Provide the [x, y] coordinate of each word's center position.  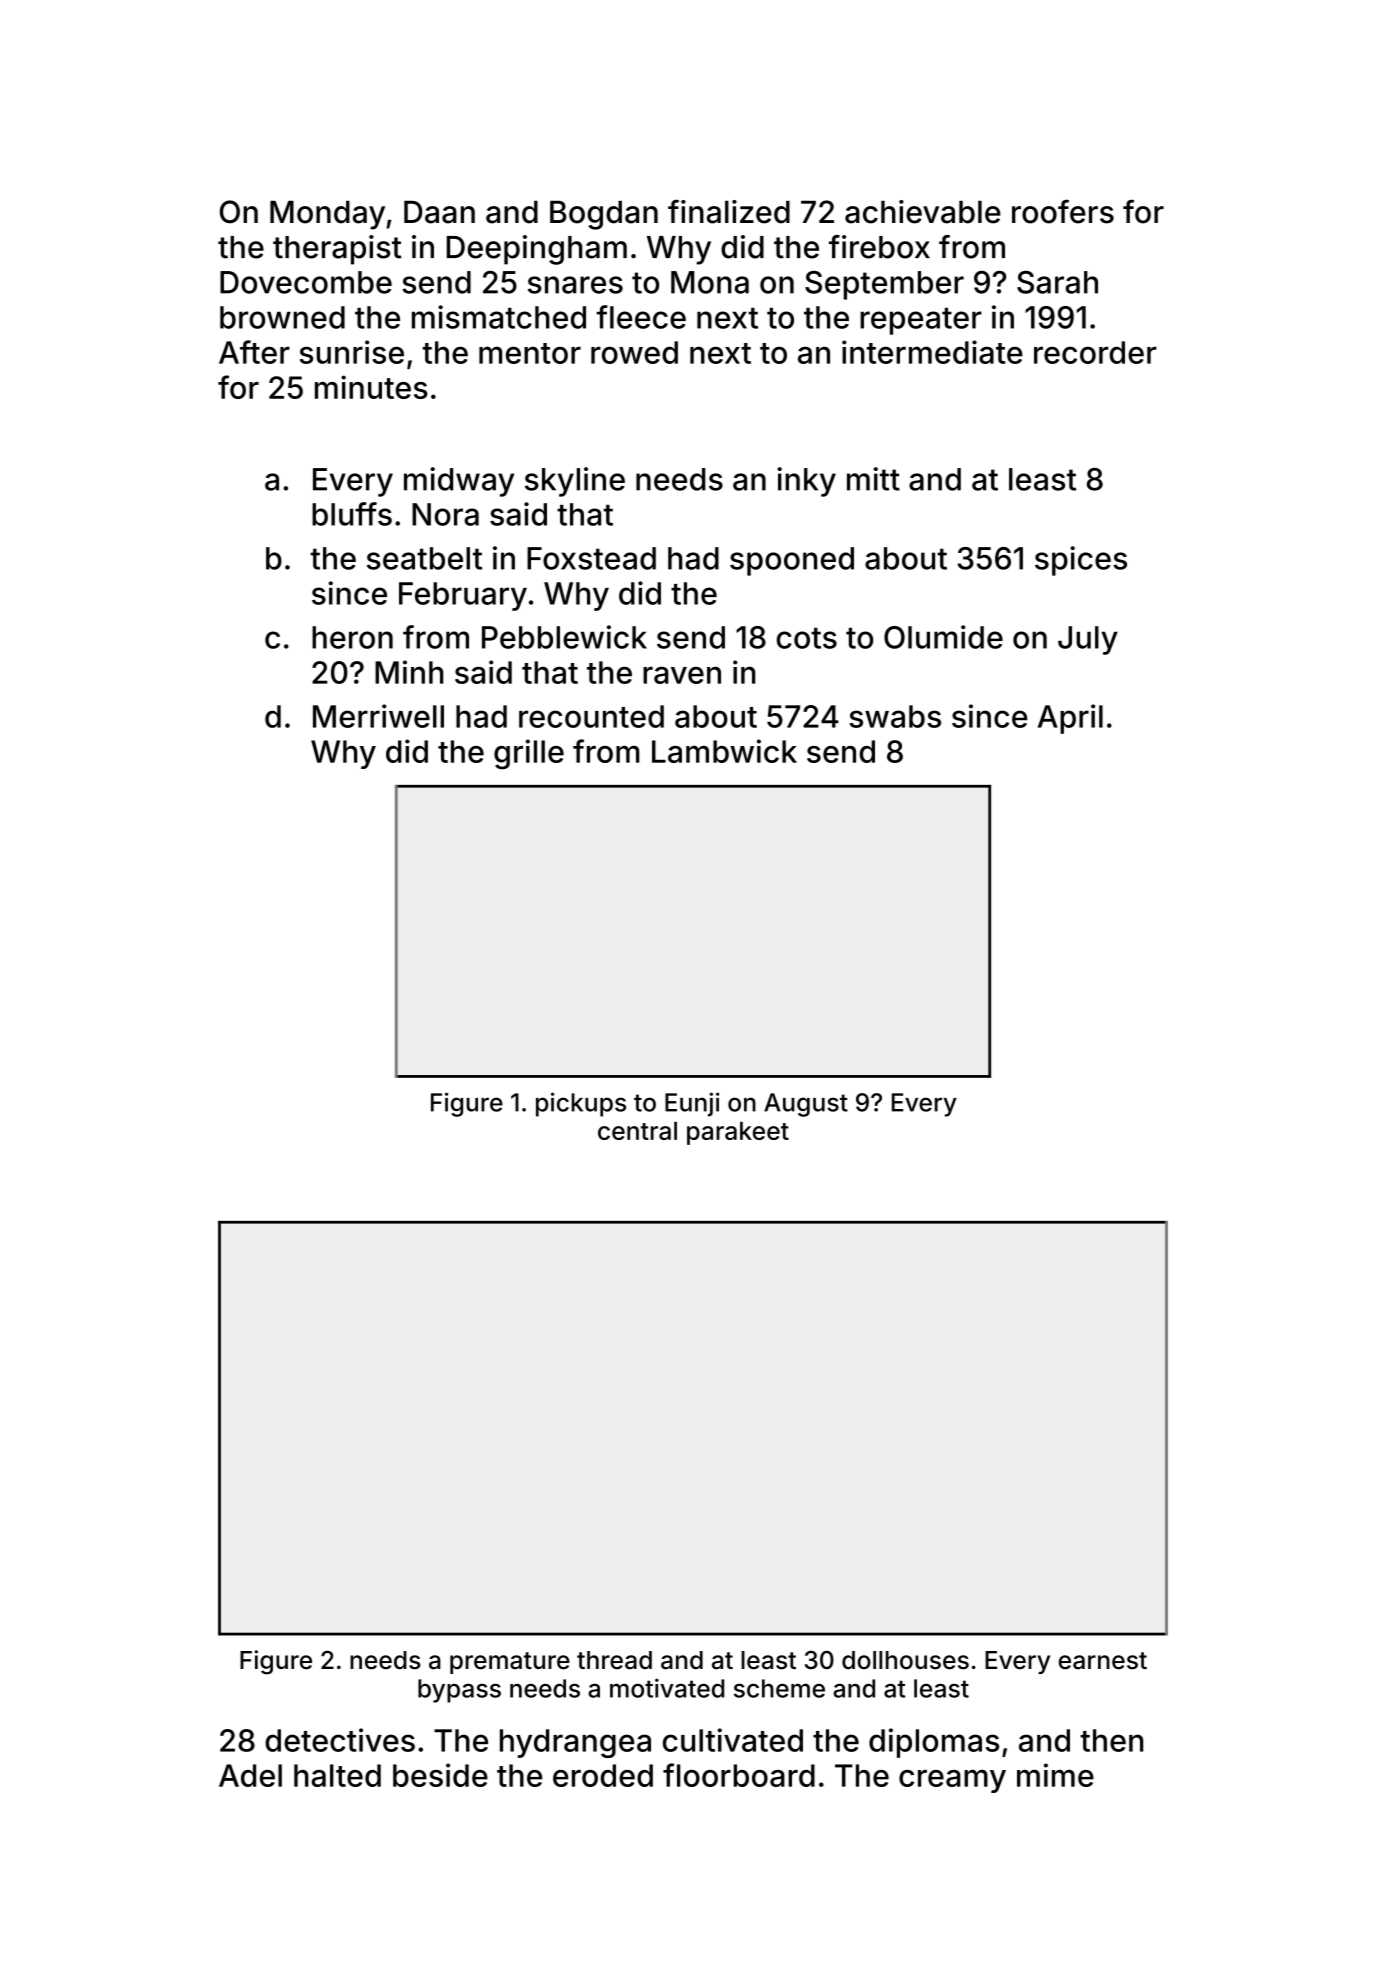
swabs [895, 716]
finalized [729, 211]
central [637, 1131]
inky [806, 482]
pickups [581, 1104]
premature [510, 1663]
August [806, 1105]
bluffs [352, 514]
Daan [439, 212]
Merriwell [378, 716]
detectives [340, 1740]
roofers [1063, 211]
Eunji [692, 1104]
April [1070, 719]
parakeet [738, 1133]
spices [1081, 561]
